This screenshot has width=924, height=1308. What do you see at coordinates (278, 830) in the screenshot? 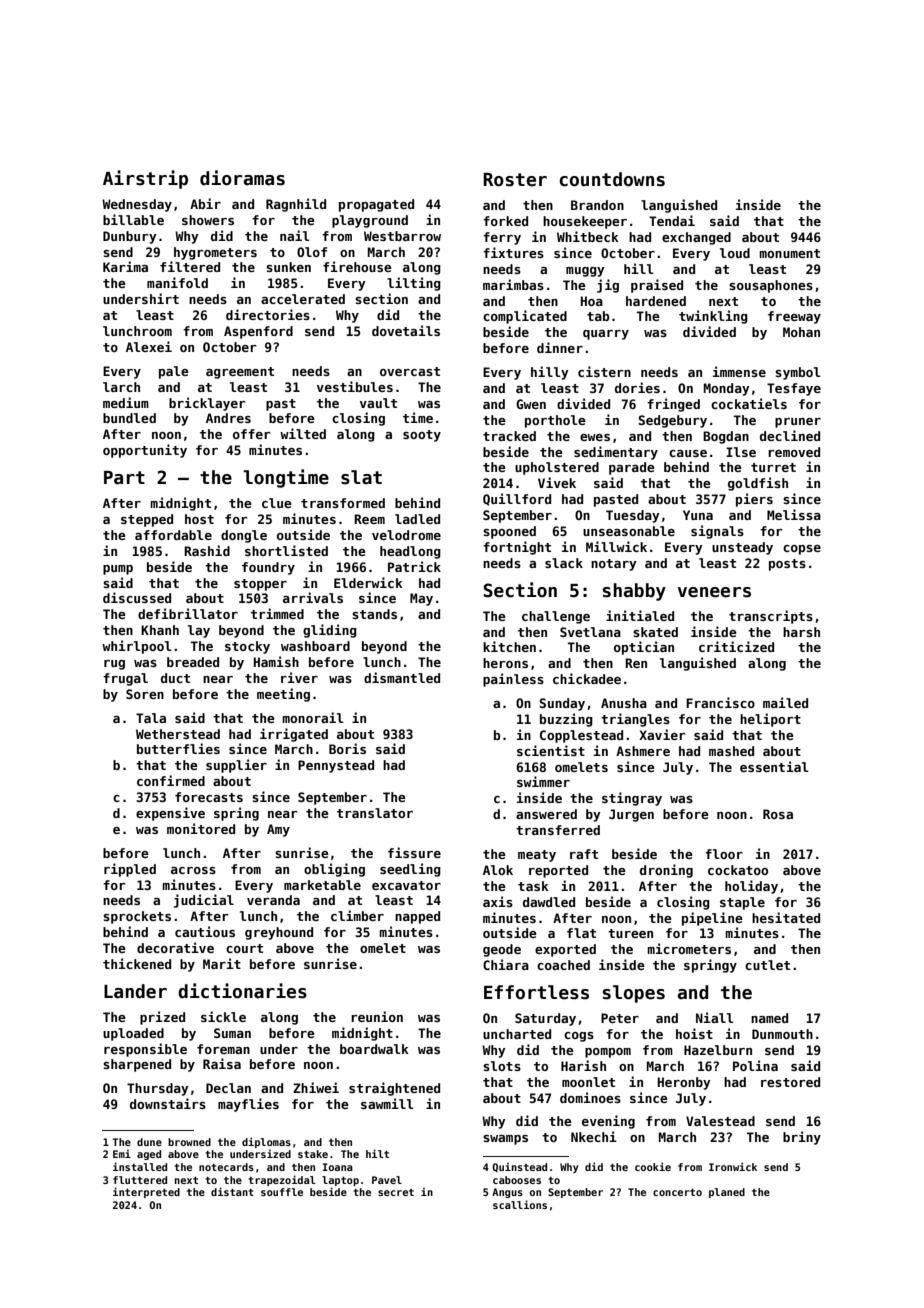
I see `Amy` at bounding box center [278, 830].
